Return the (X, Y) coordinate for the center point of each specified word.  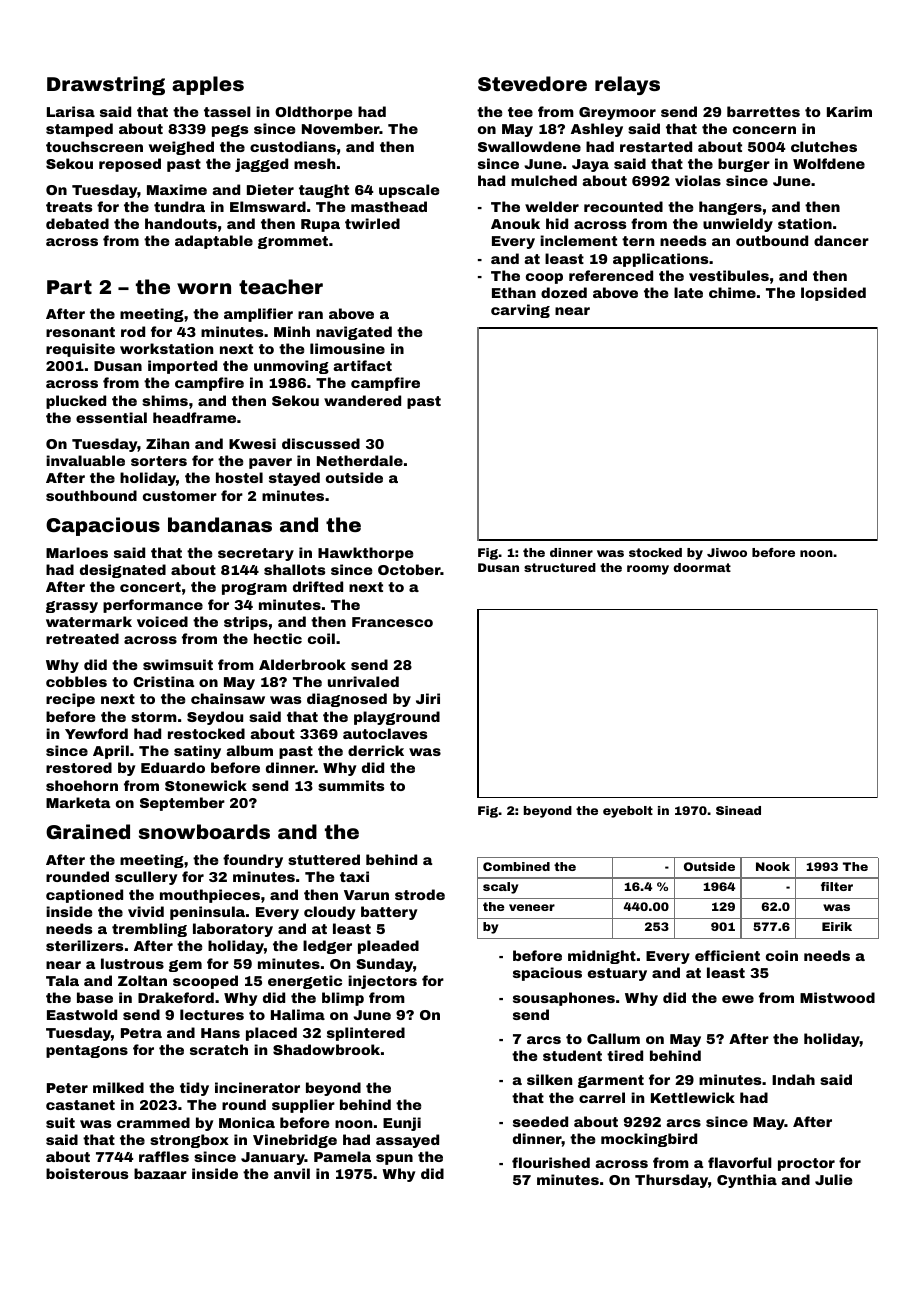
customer (180, 496)
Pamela (342, 1156)
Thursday (671, 1181)
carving (520, 311)
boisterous (87, 1173)
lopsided (833, 294)
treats (69, 207)
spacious (547, 974)
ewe (738, 999)
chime (732, 292)
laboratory (233, 930)
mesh (314, 163)
